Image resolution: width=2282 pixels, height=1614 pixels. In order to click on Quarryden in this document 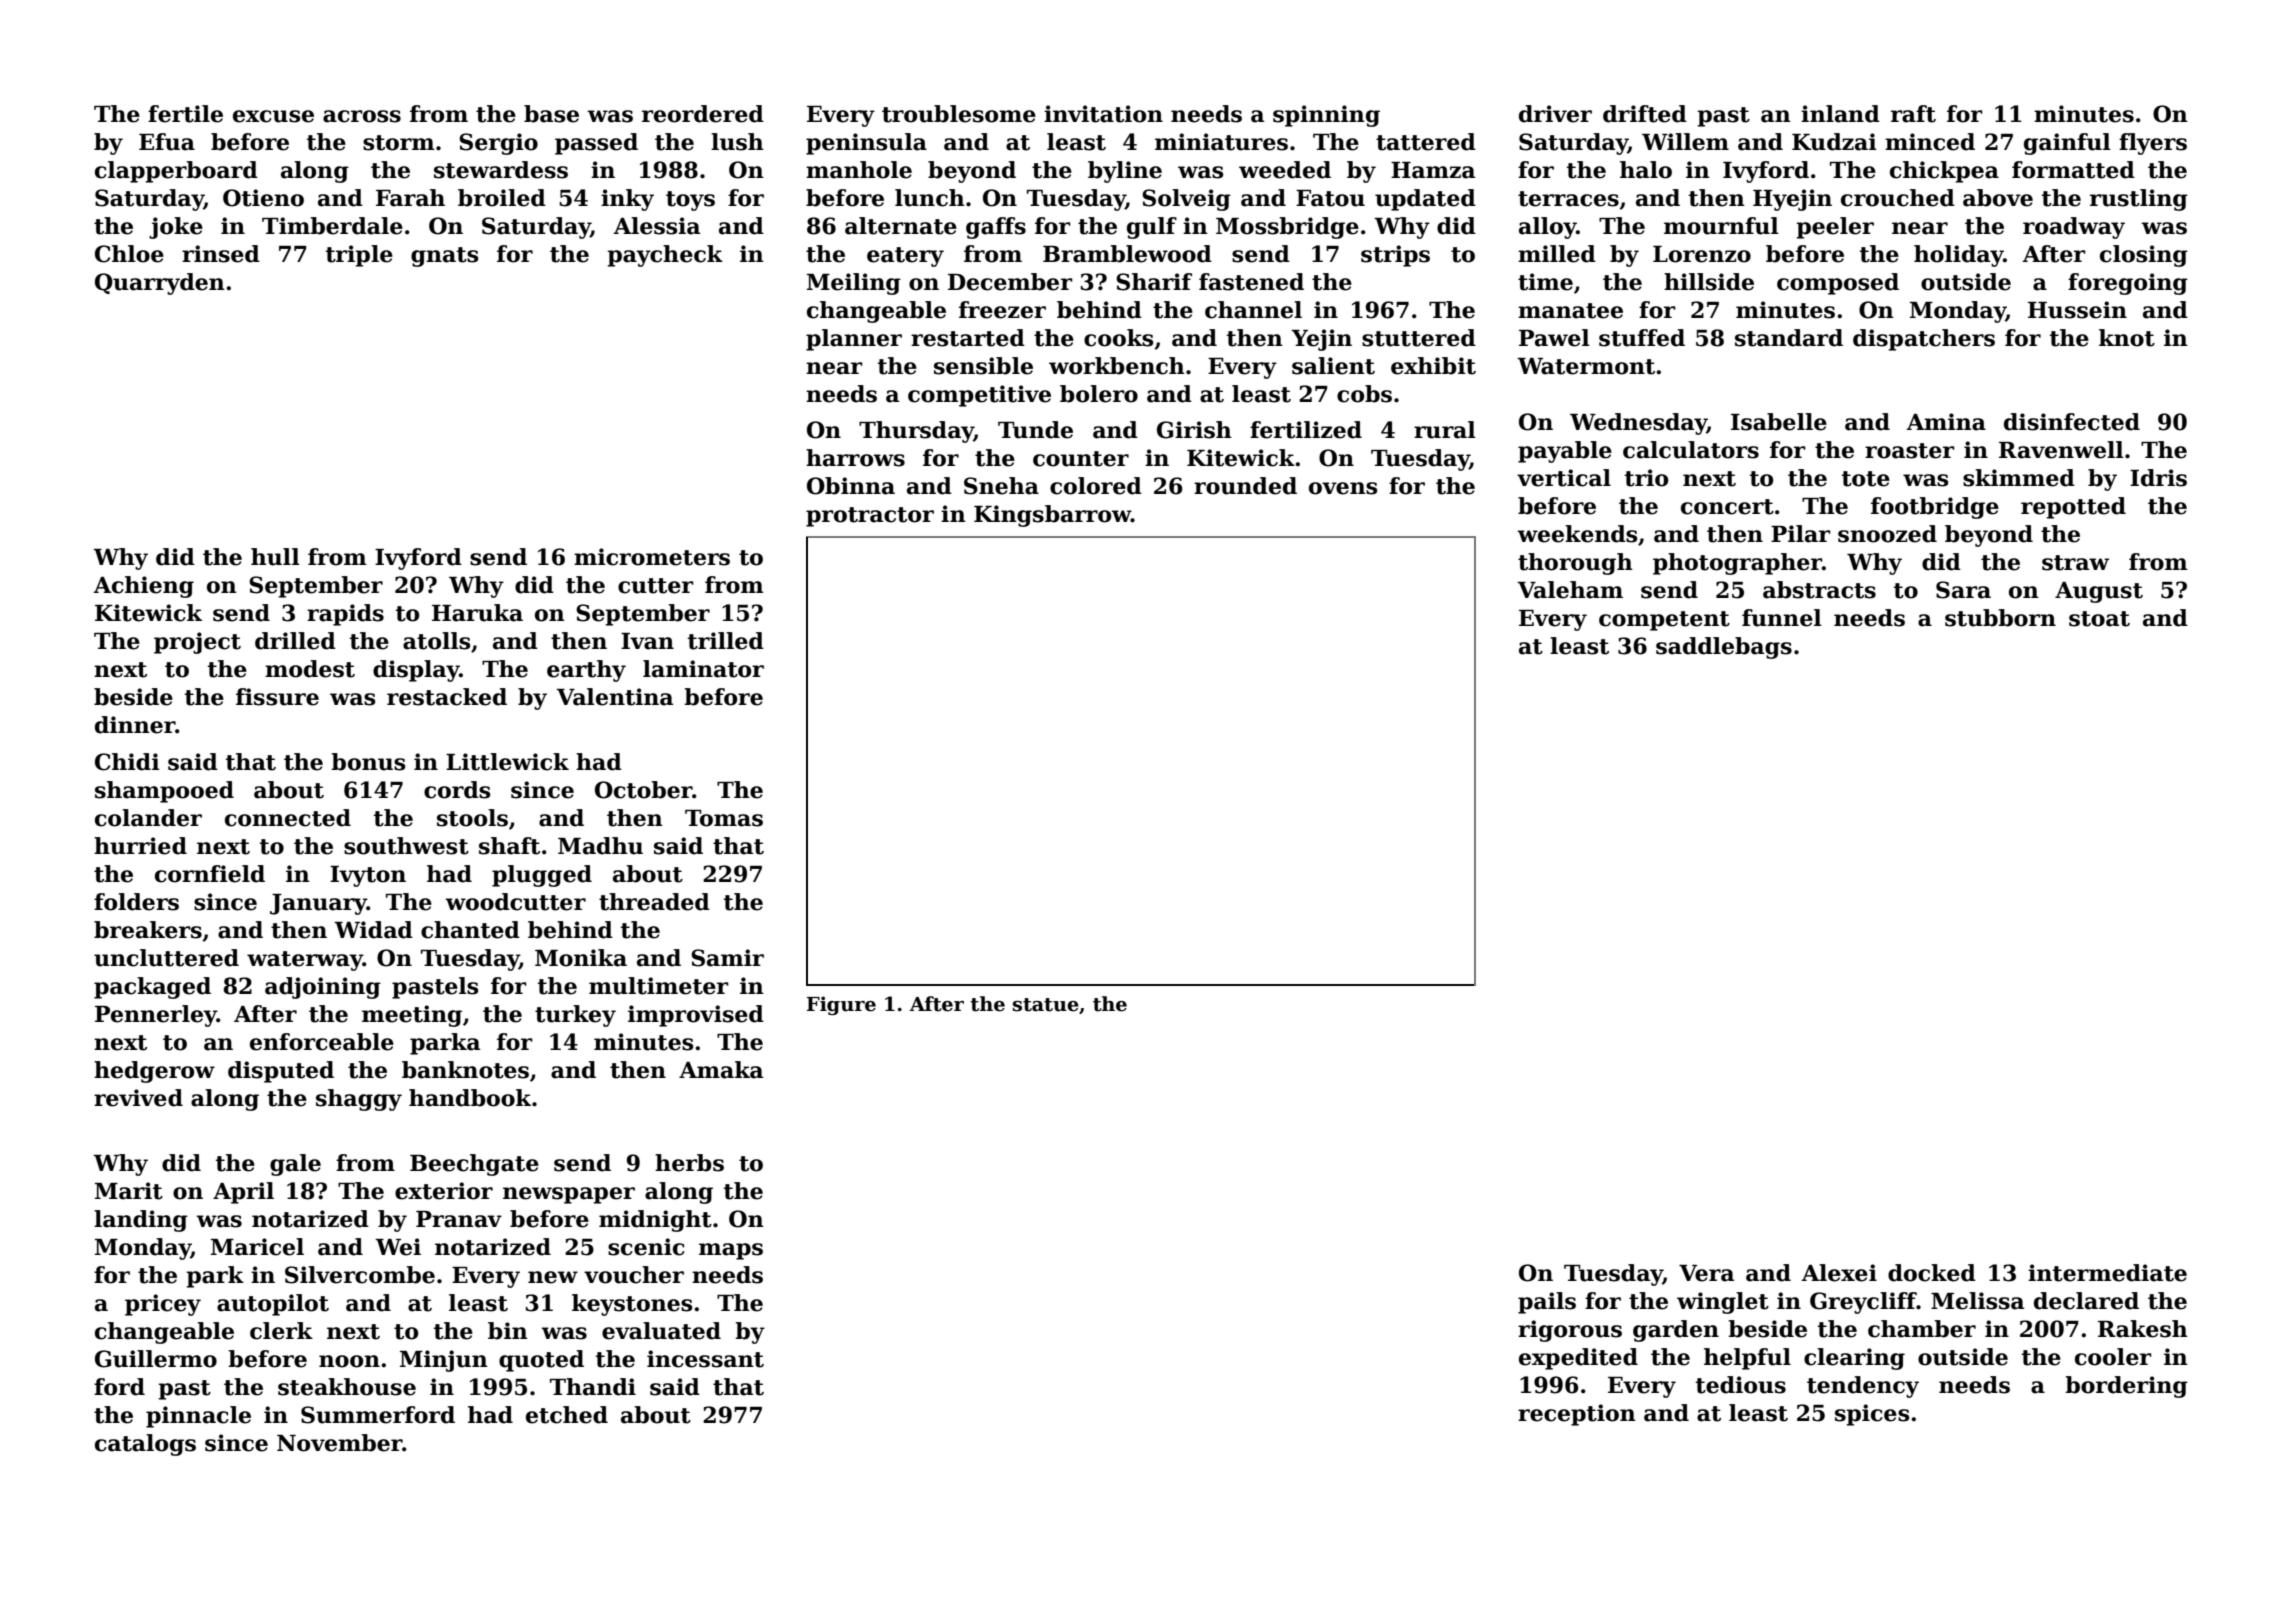, I will do `click(160, 284)`.
